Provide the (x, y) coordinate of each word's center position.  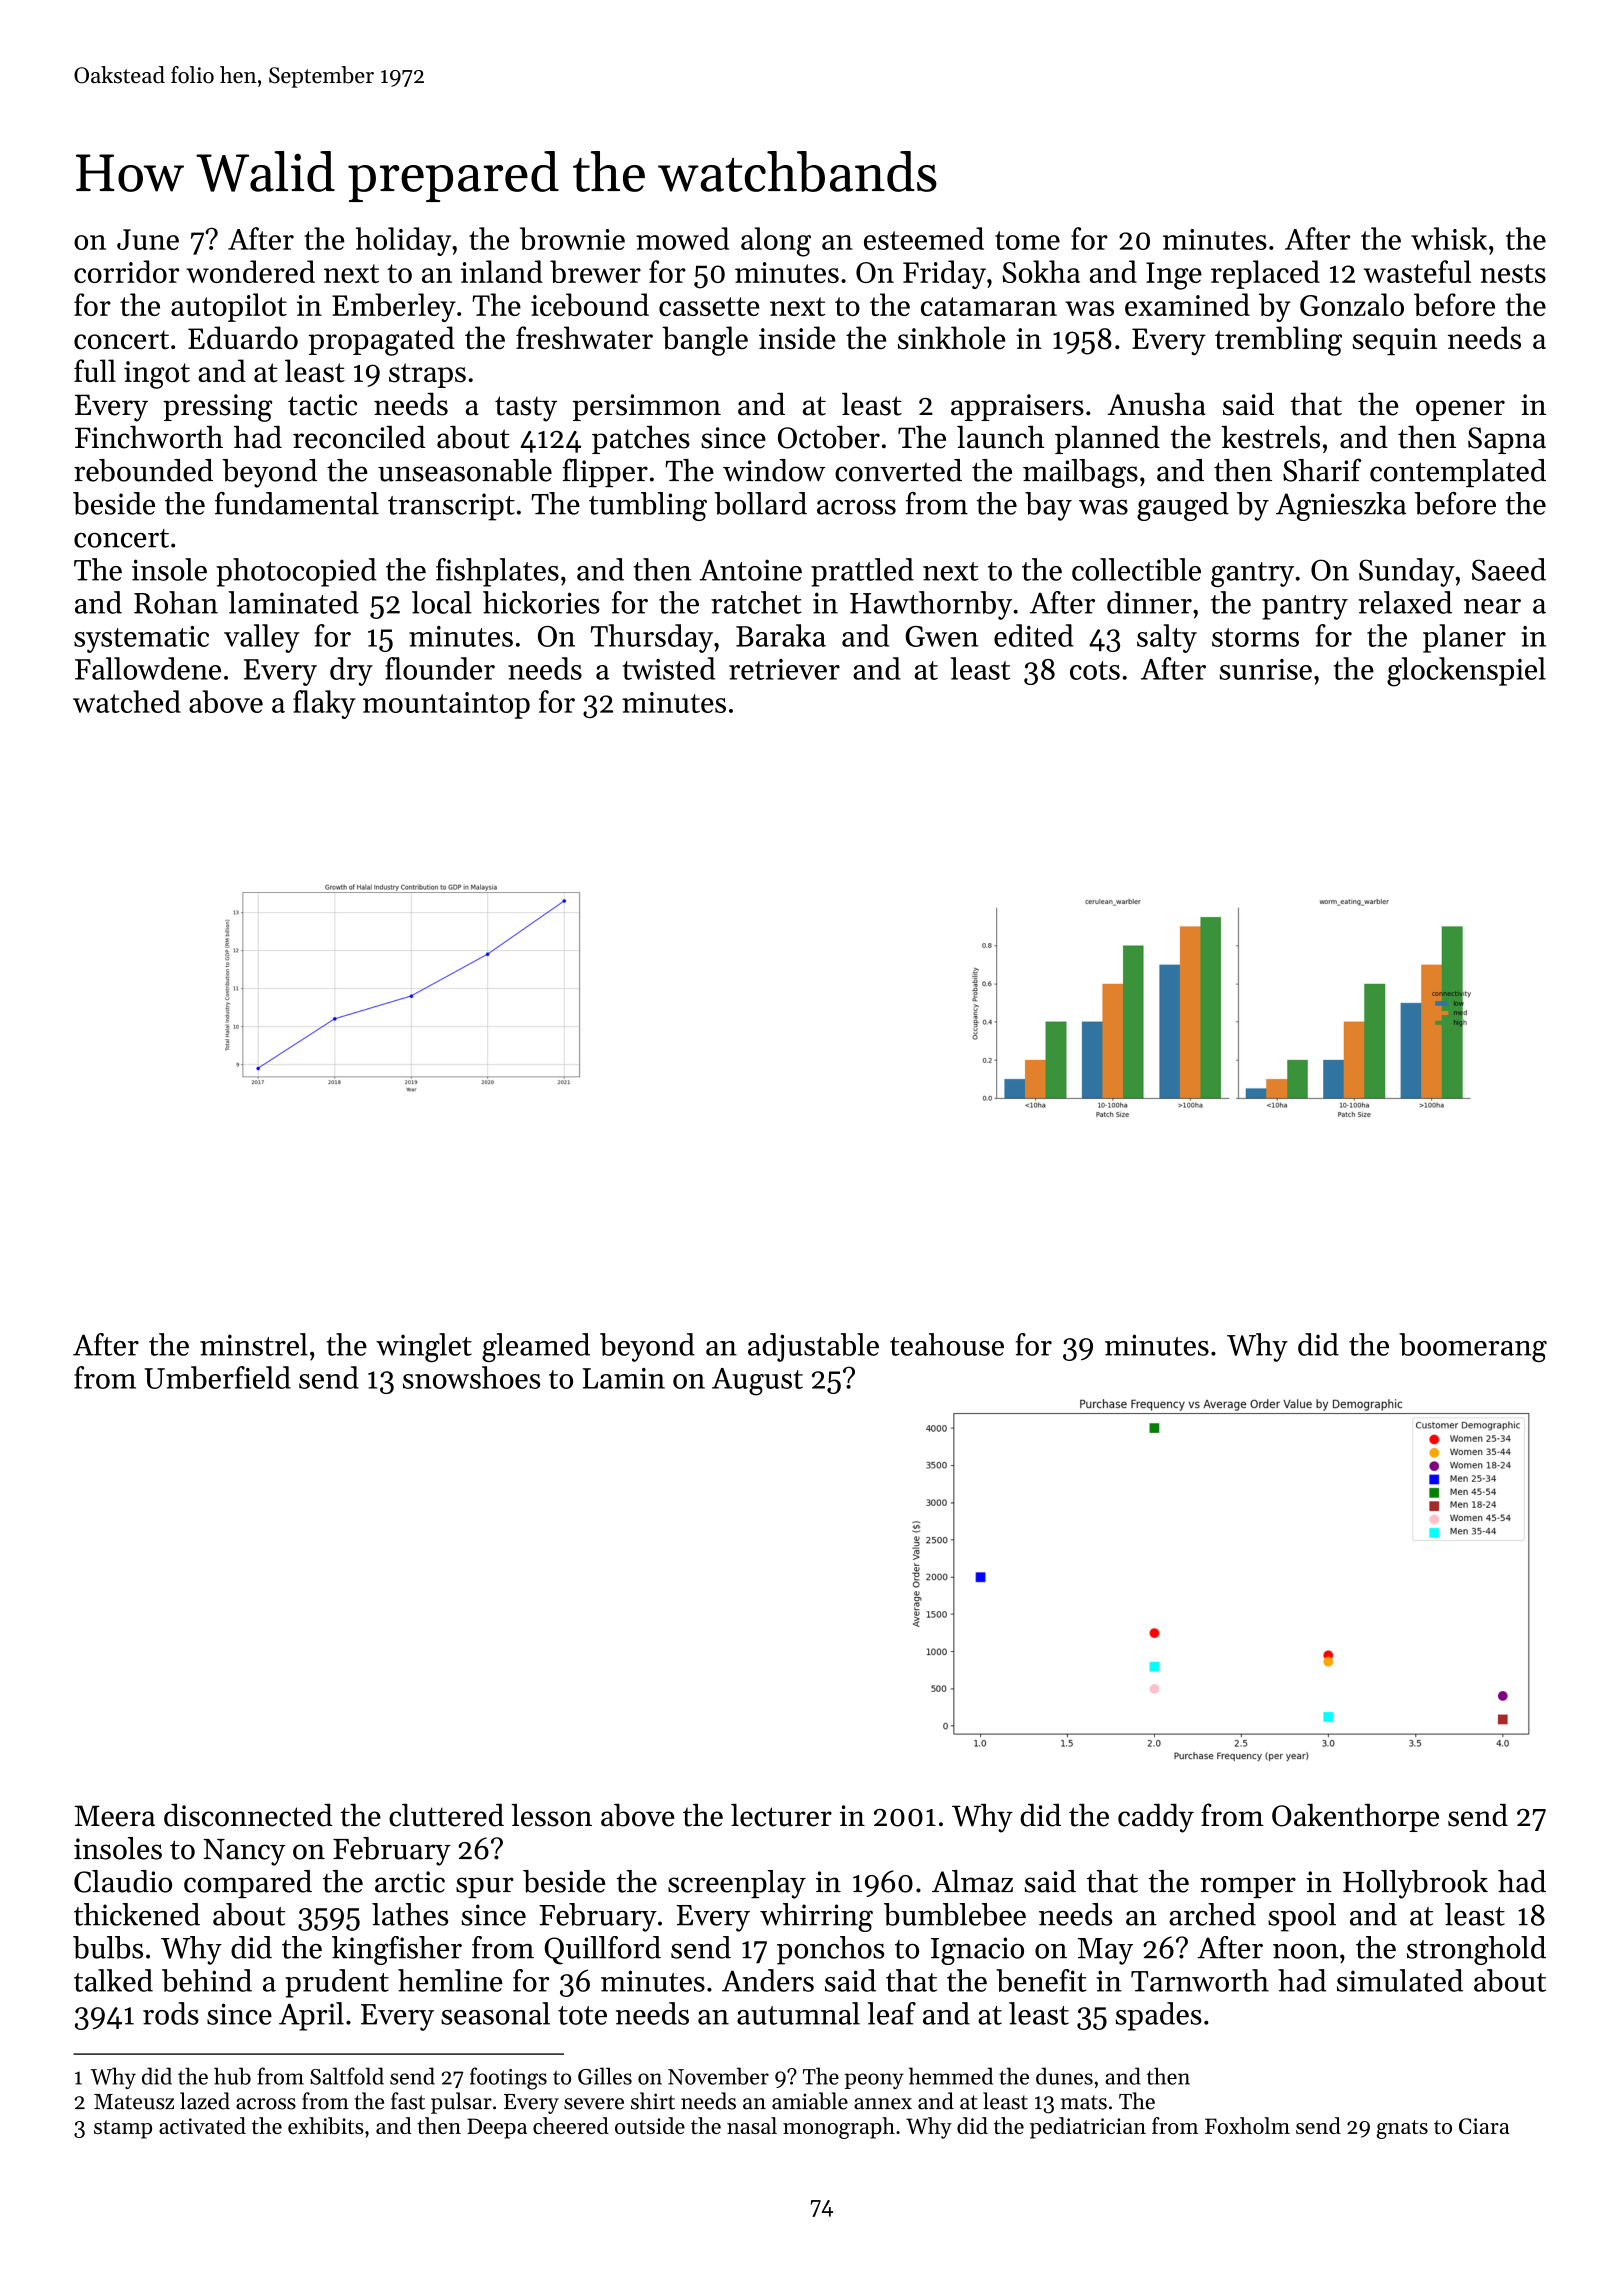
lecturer (781, 1815)
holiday (403, 241)
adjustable (813, 1347)
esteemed (924, 238)
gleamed (536, 1347)
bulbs (108, 1947)
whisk (1449, 238)
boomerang (1473, 1347)
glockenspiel (1466, 672)
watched (127, 701)
